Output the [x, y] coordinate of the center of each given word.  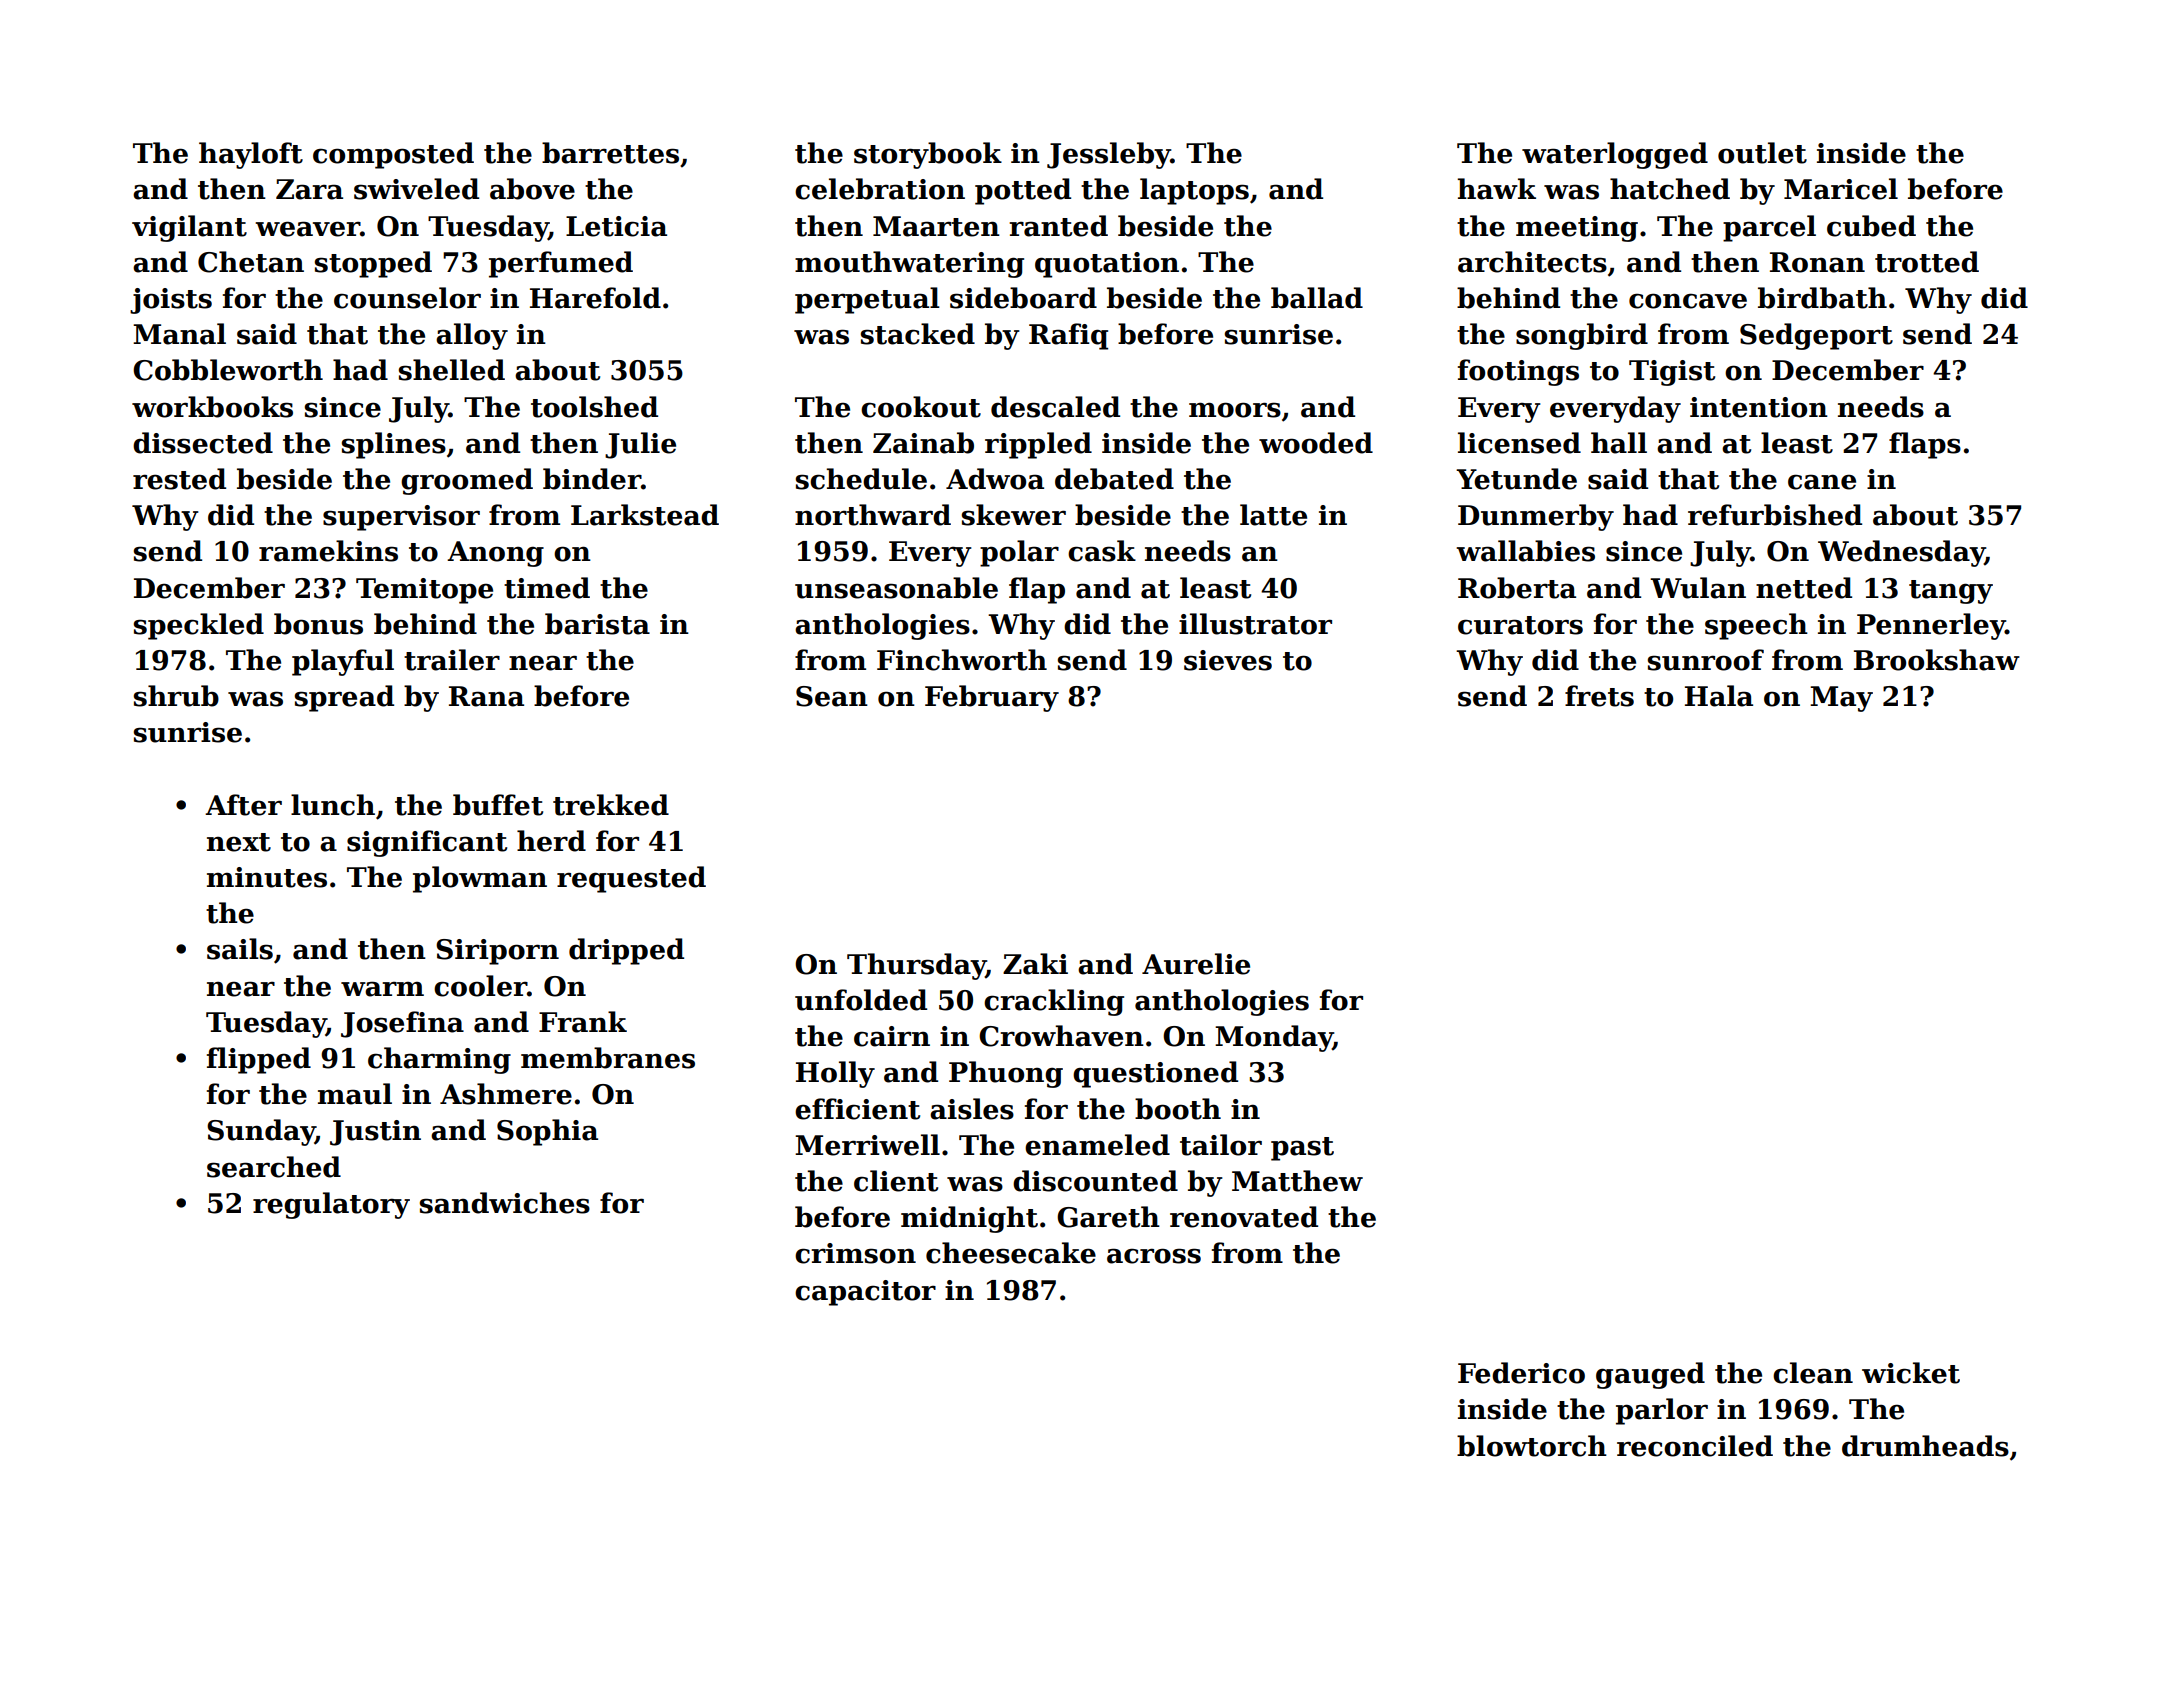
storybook [928, 155]
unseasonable [896, 588]
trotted [1927, 262]
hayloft [251, 155]
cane [1822, 482]
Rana [486, 696]
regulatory [331, 1205]
